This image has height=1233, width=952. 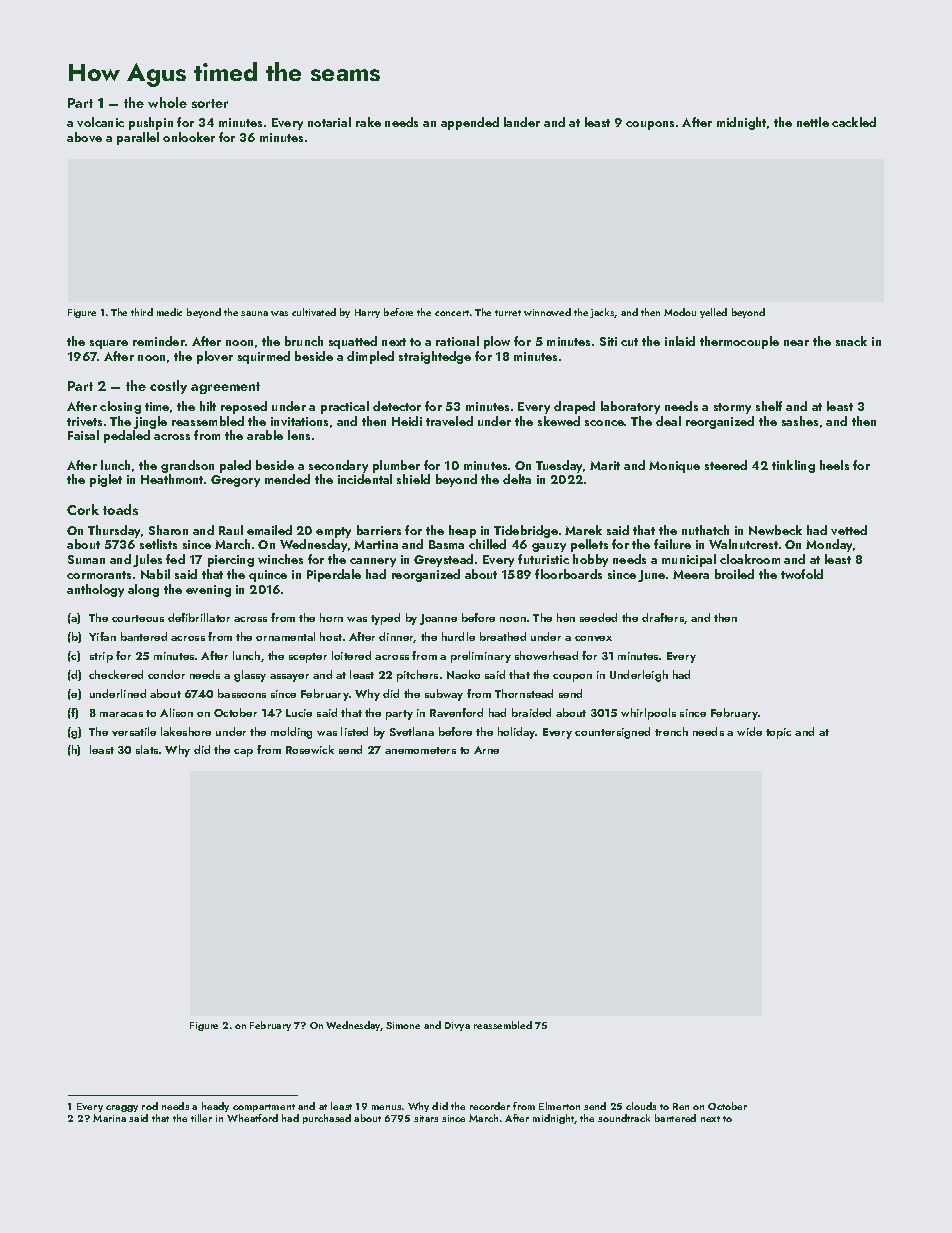 What do you see at coordinates (417, 676) in the image?
I see `pitchers` at bounding box center [417, 676].
